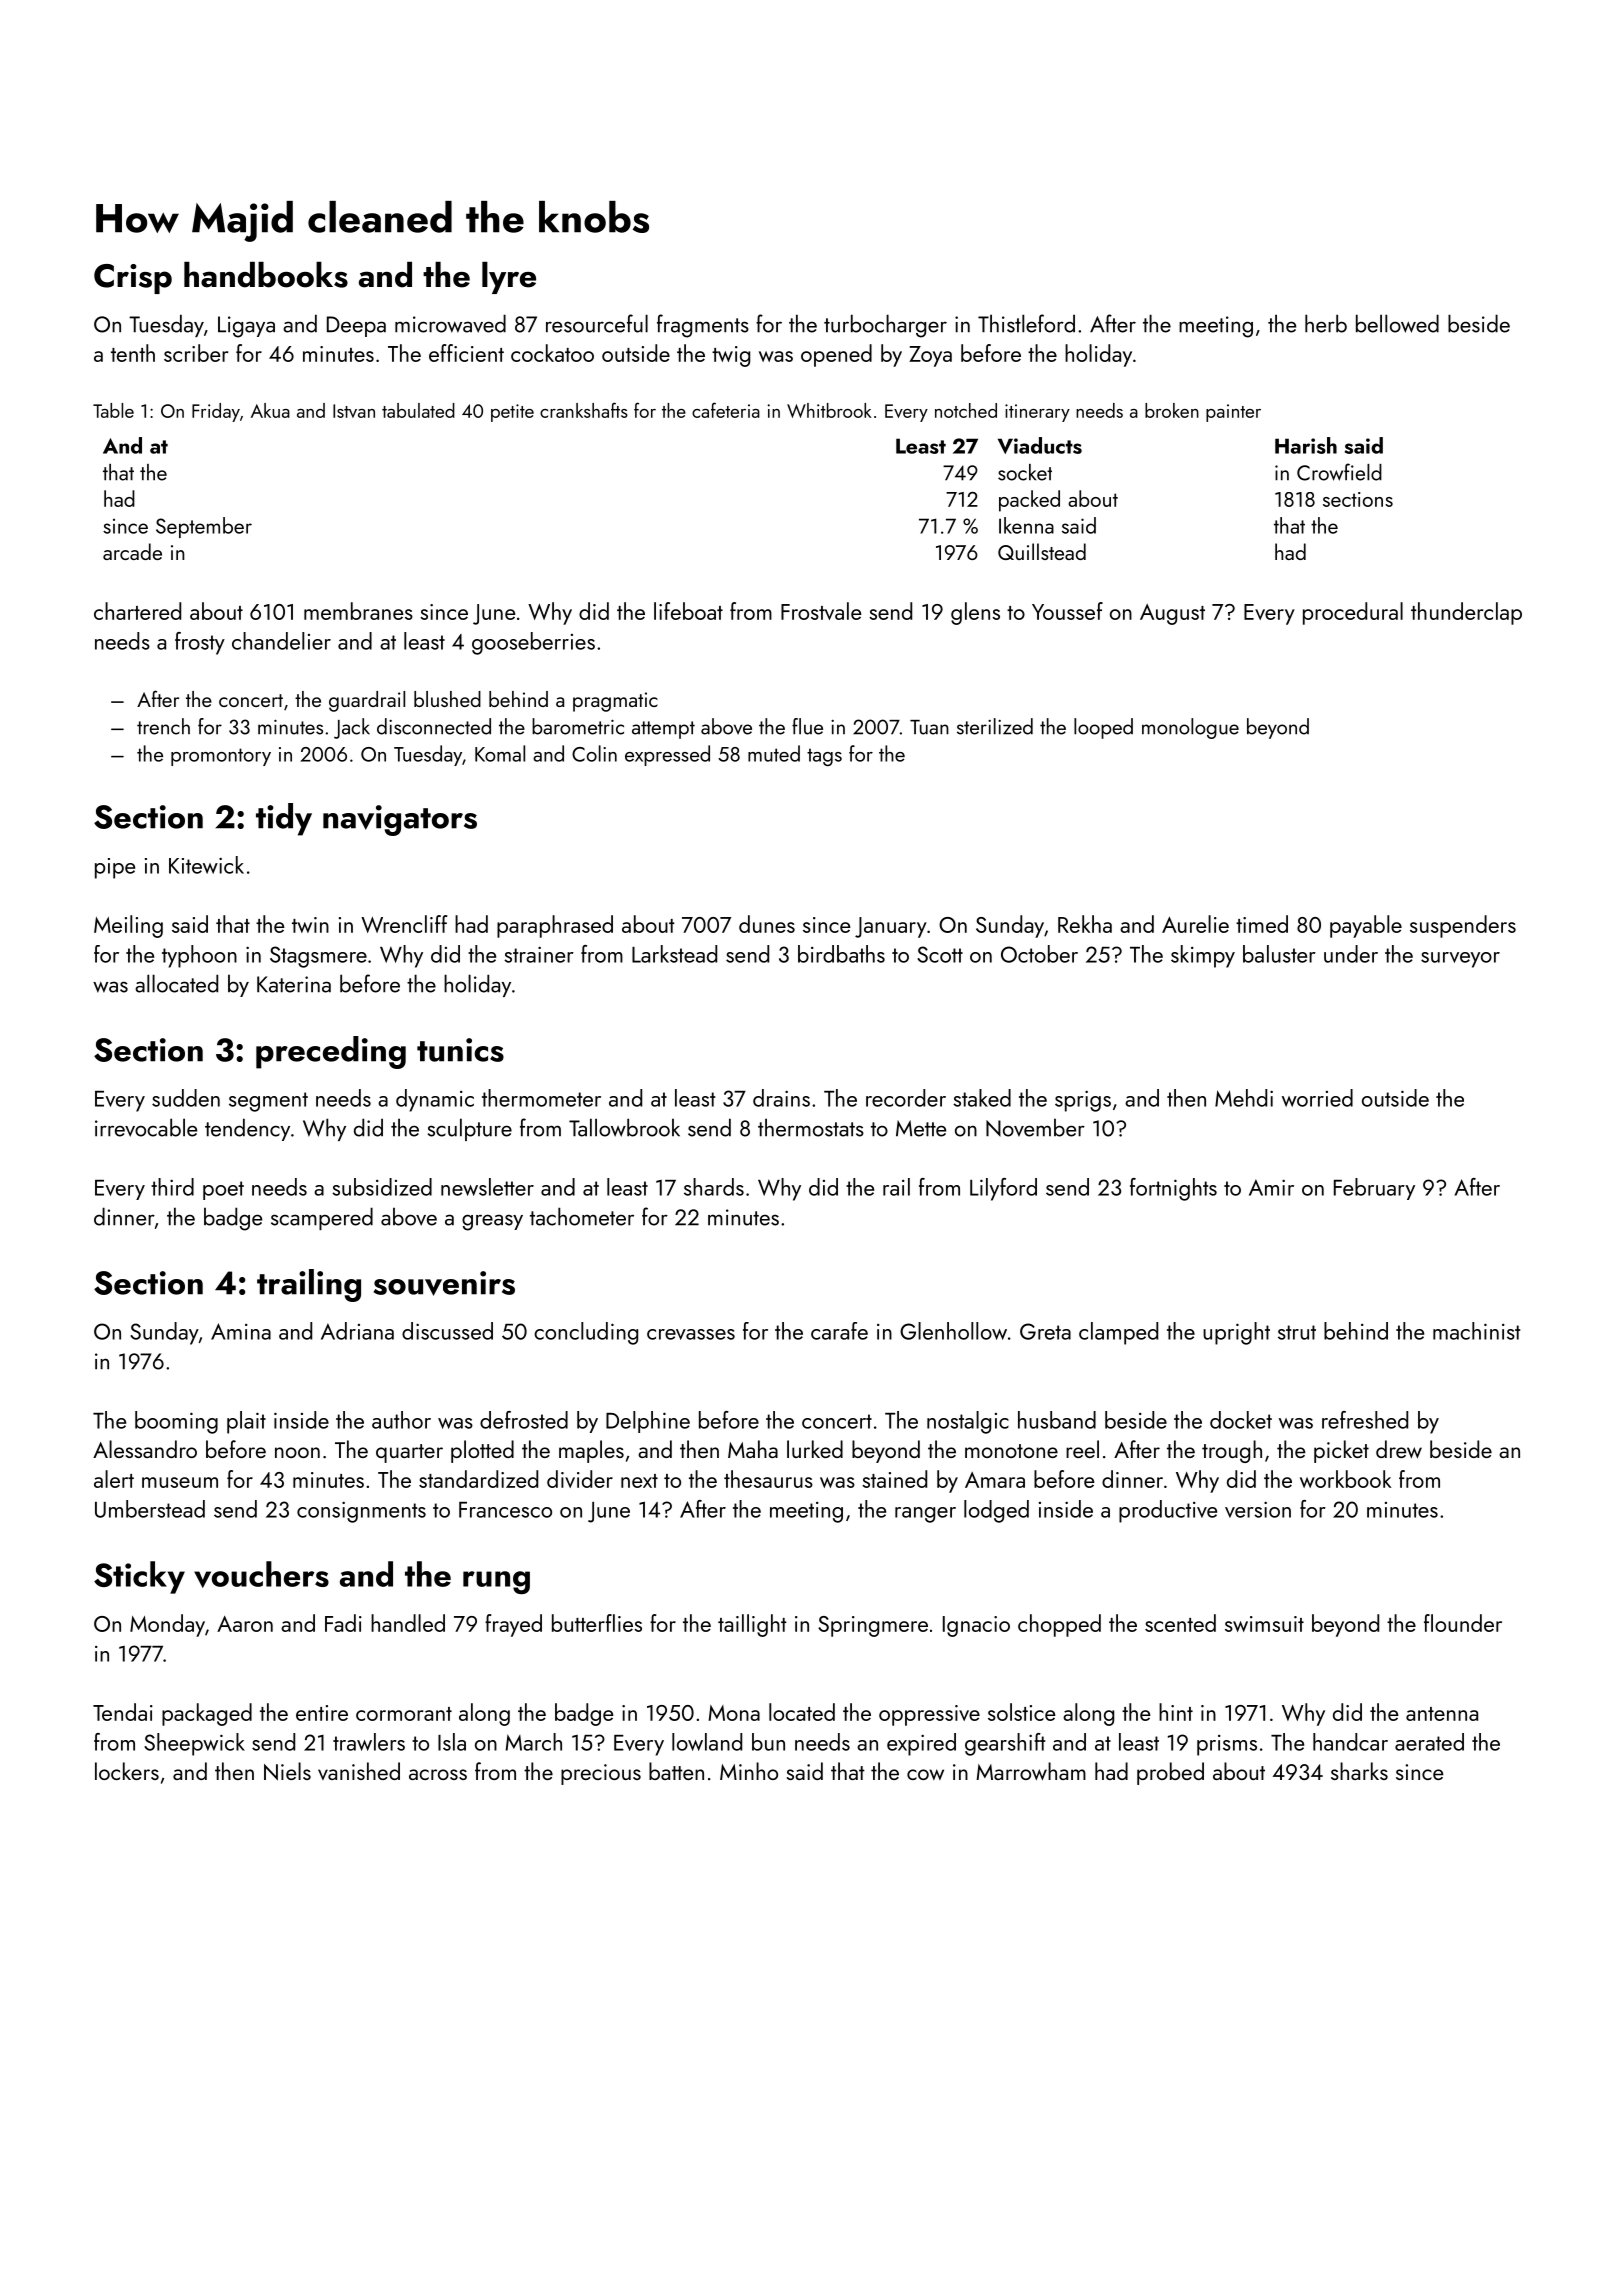 The image size is (1620, 2292). Describe the element at coordinates (734, 1713) in the document. I see `Mona` at that location.
